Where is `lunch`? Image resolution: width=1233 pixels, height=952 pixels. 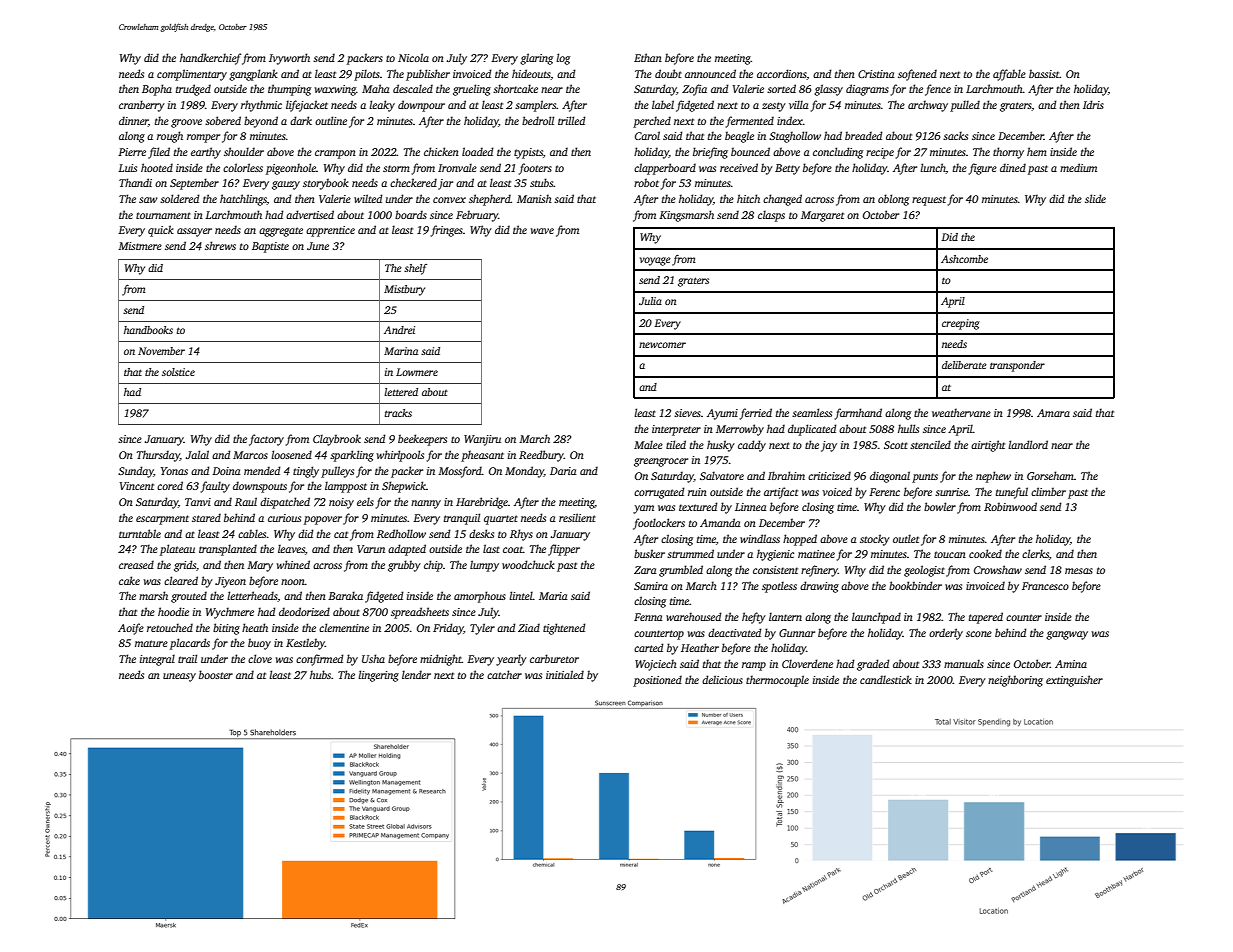 lunch is located at coordinates (933, 168).
